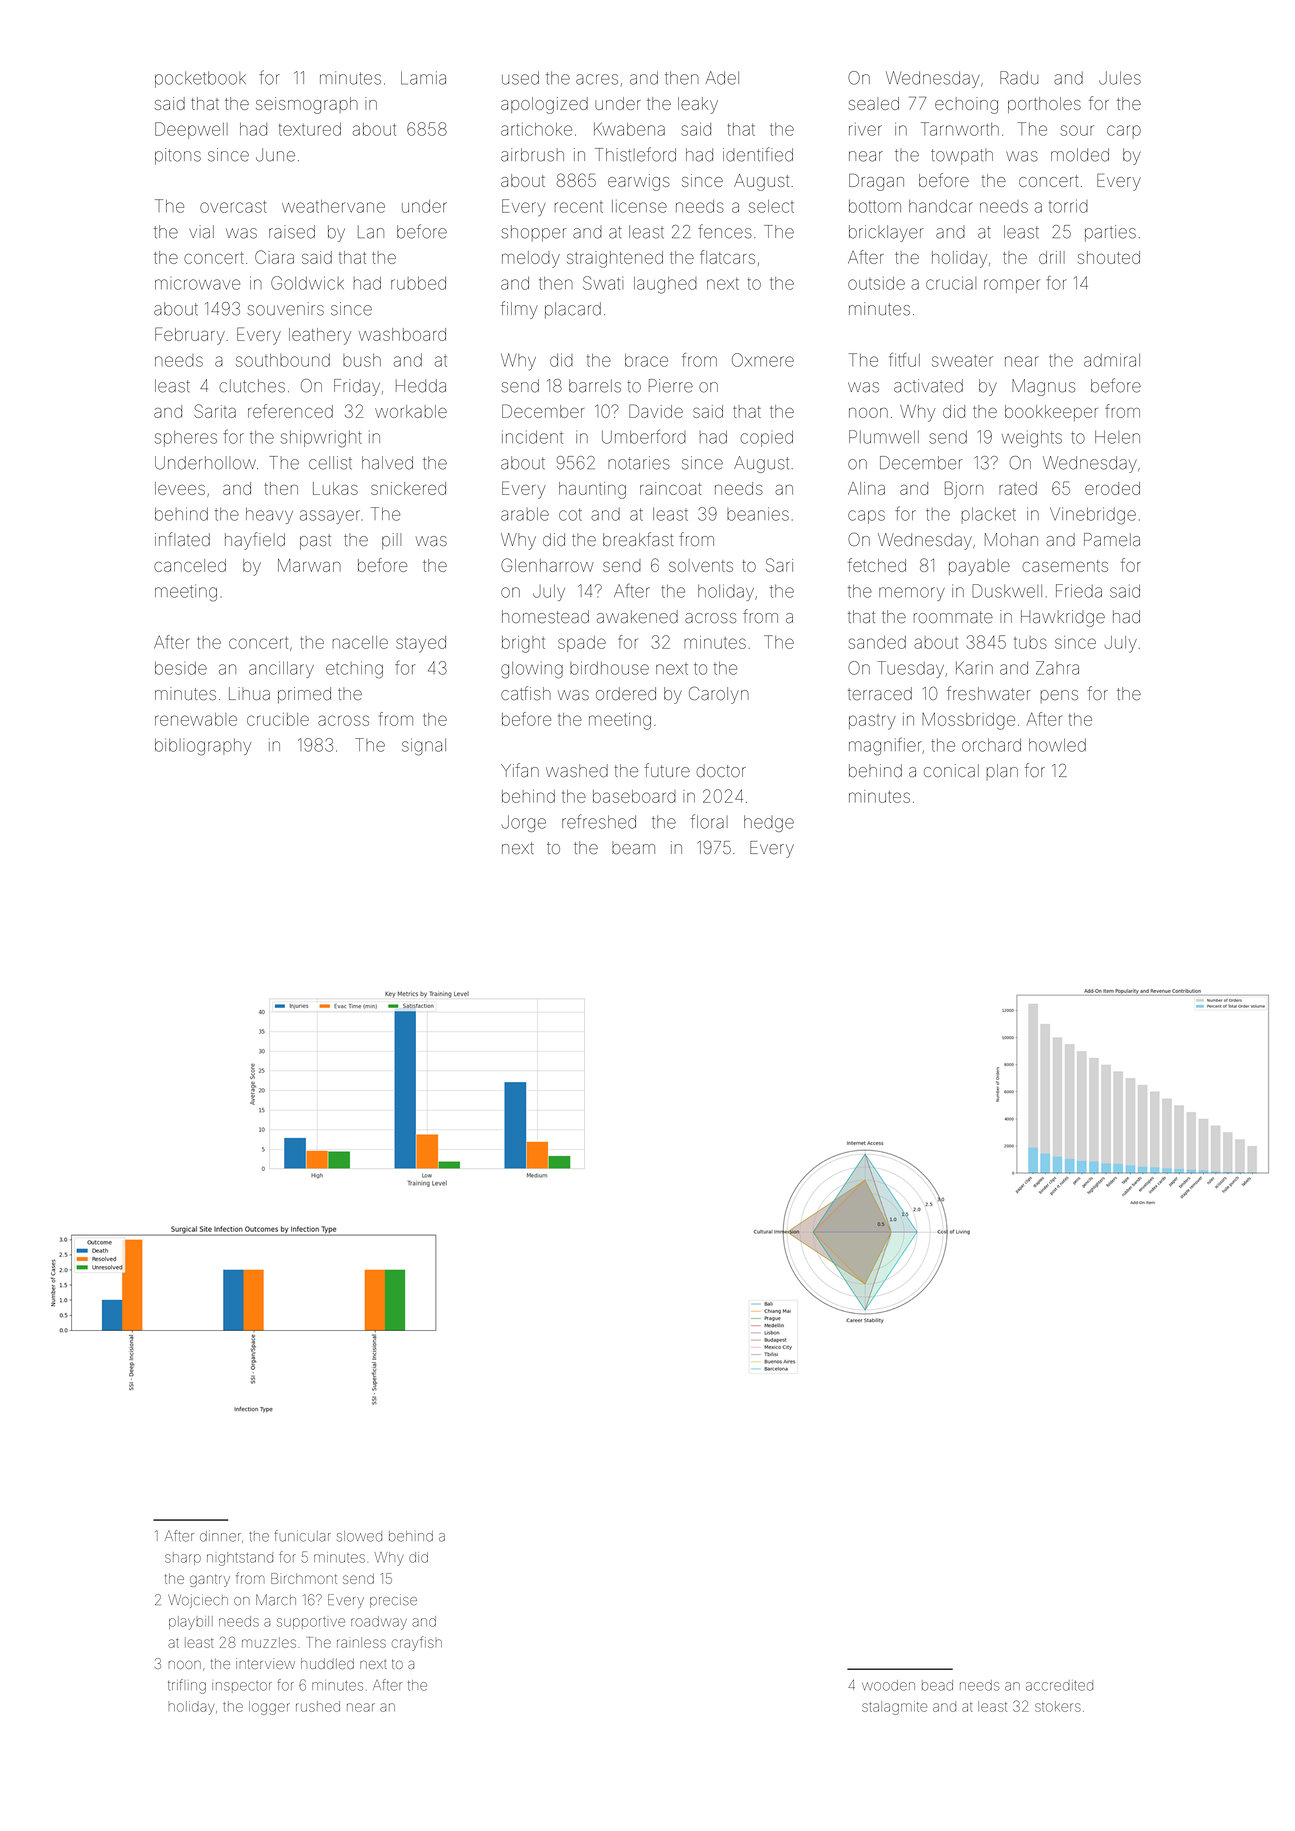  What do you see at coordinates (874, 103) in the document?
I see `sealed` at bounding box center [874, 103].
